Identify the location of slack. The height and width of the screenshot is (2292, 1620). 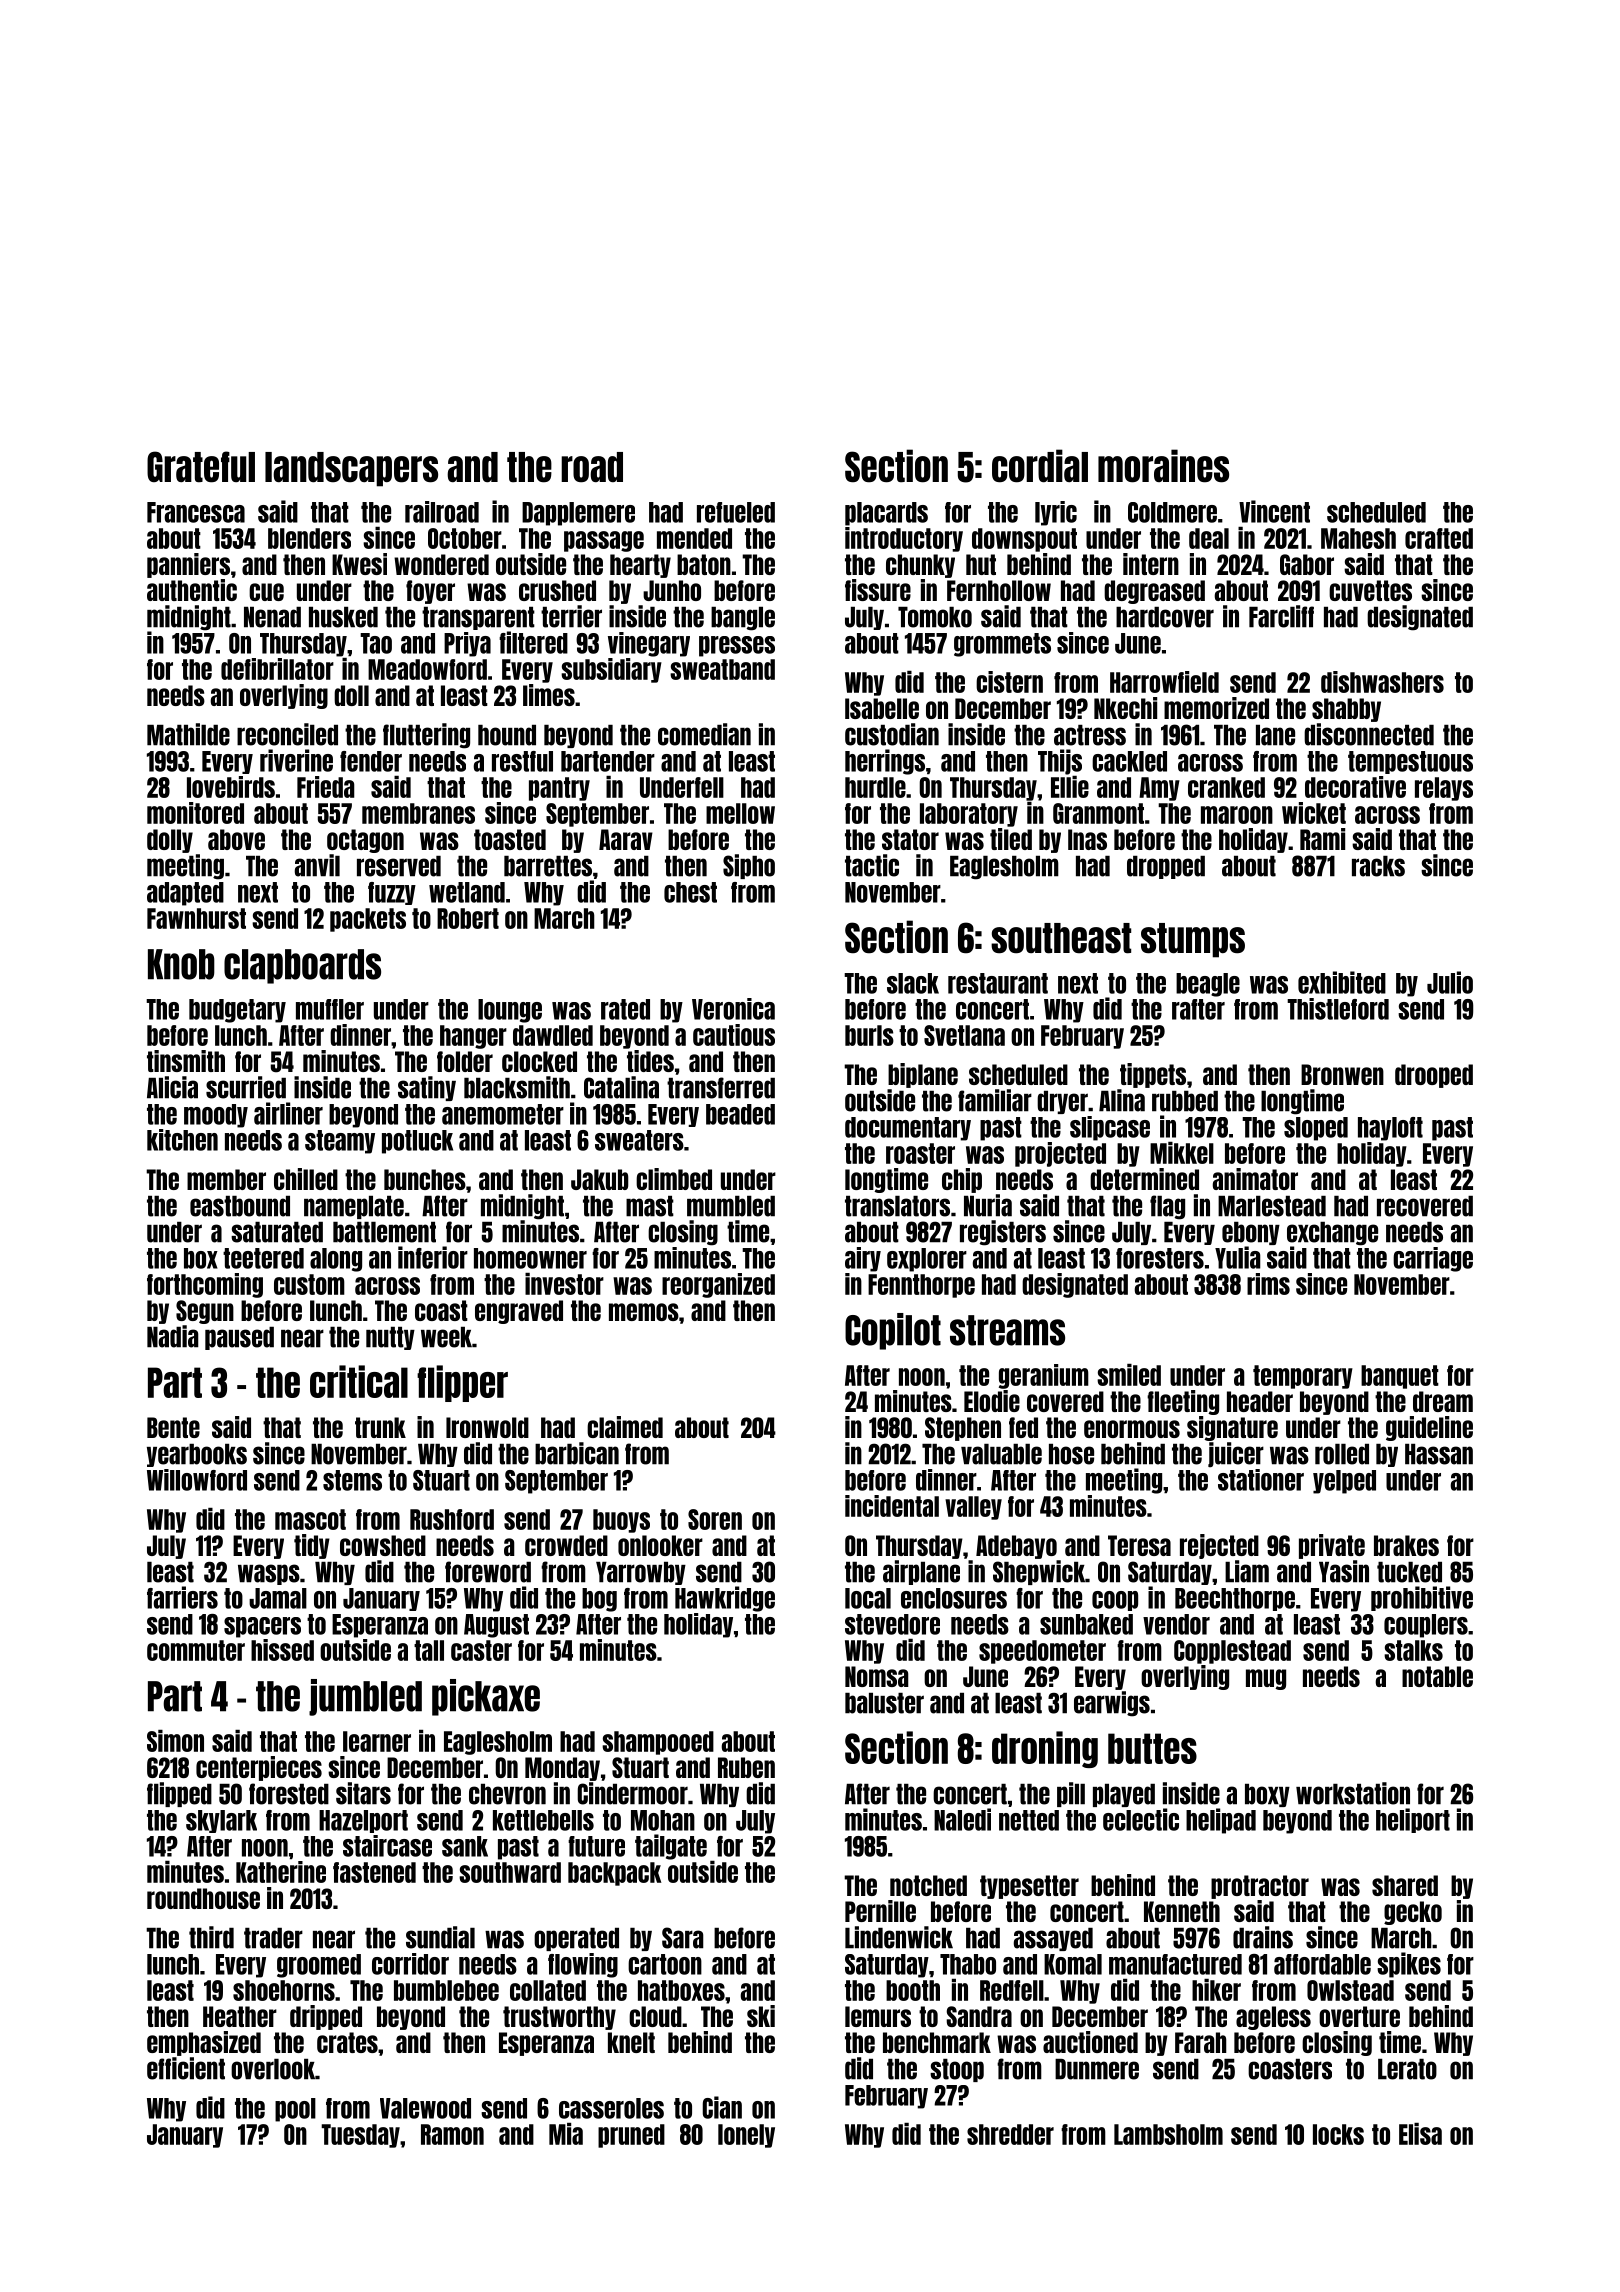
(913, 983).
